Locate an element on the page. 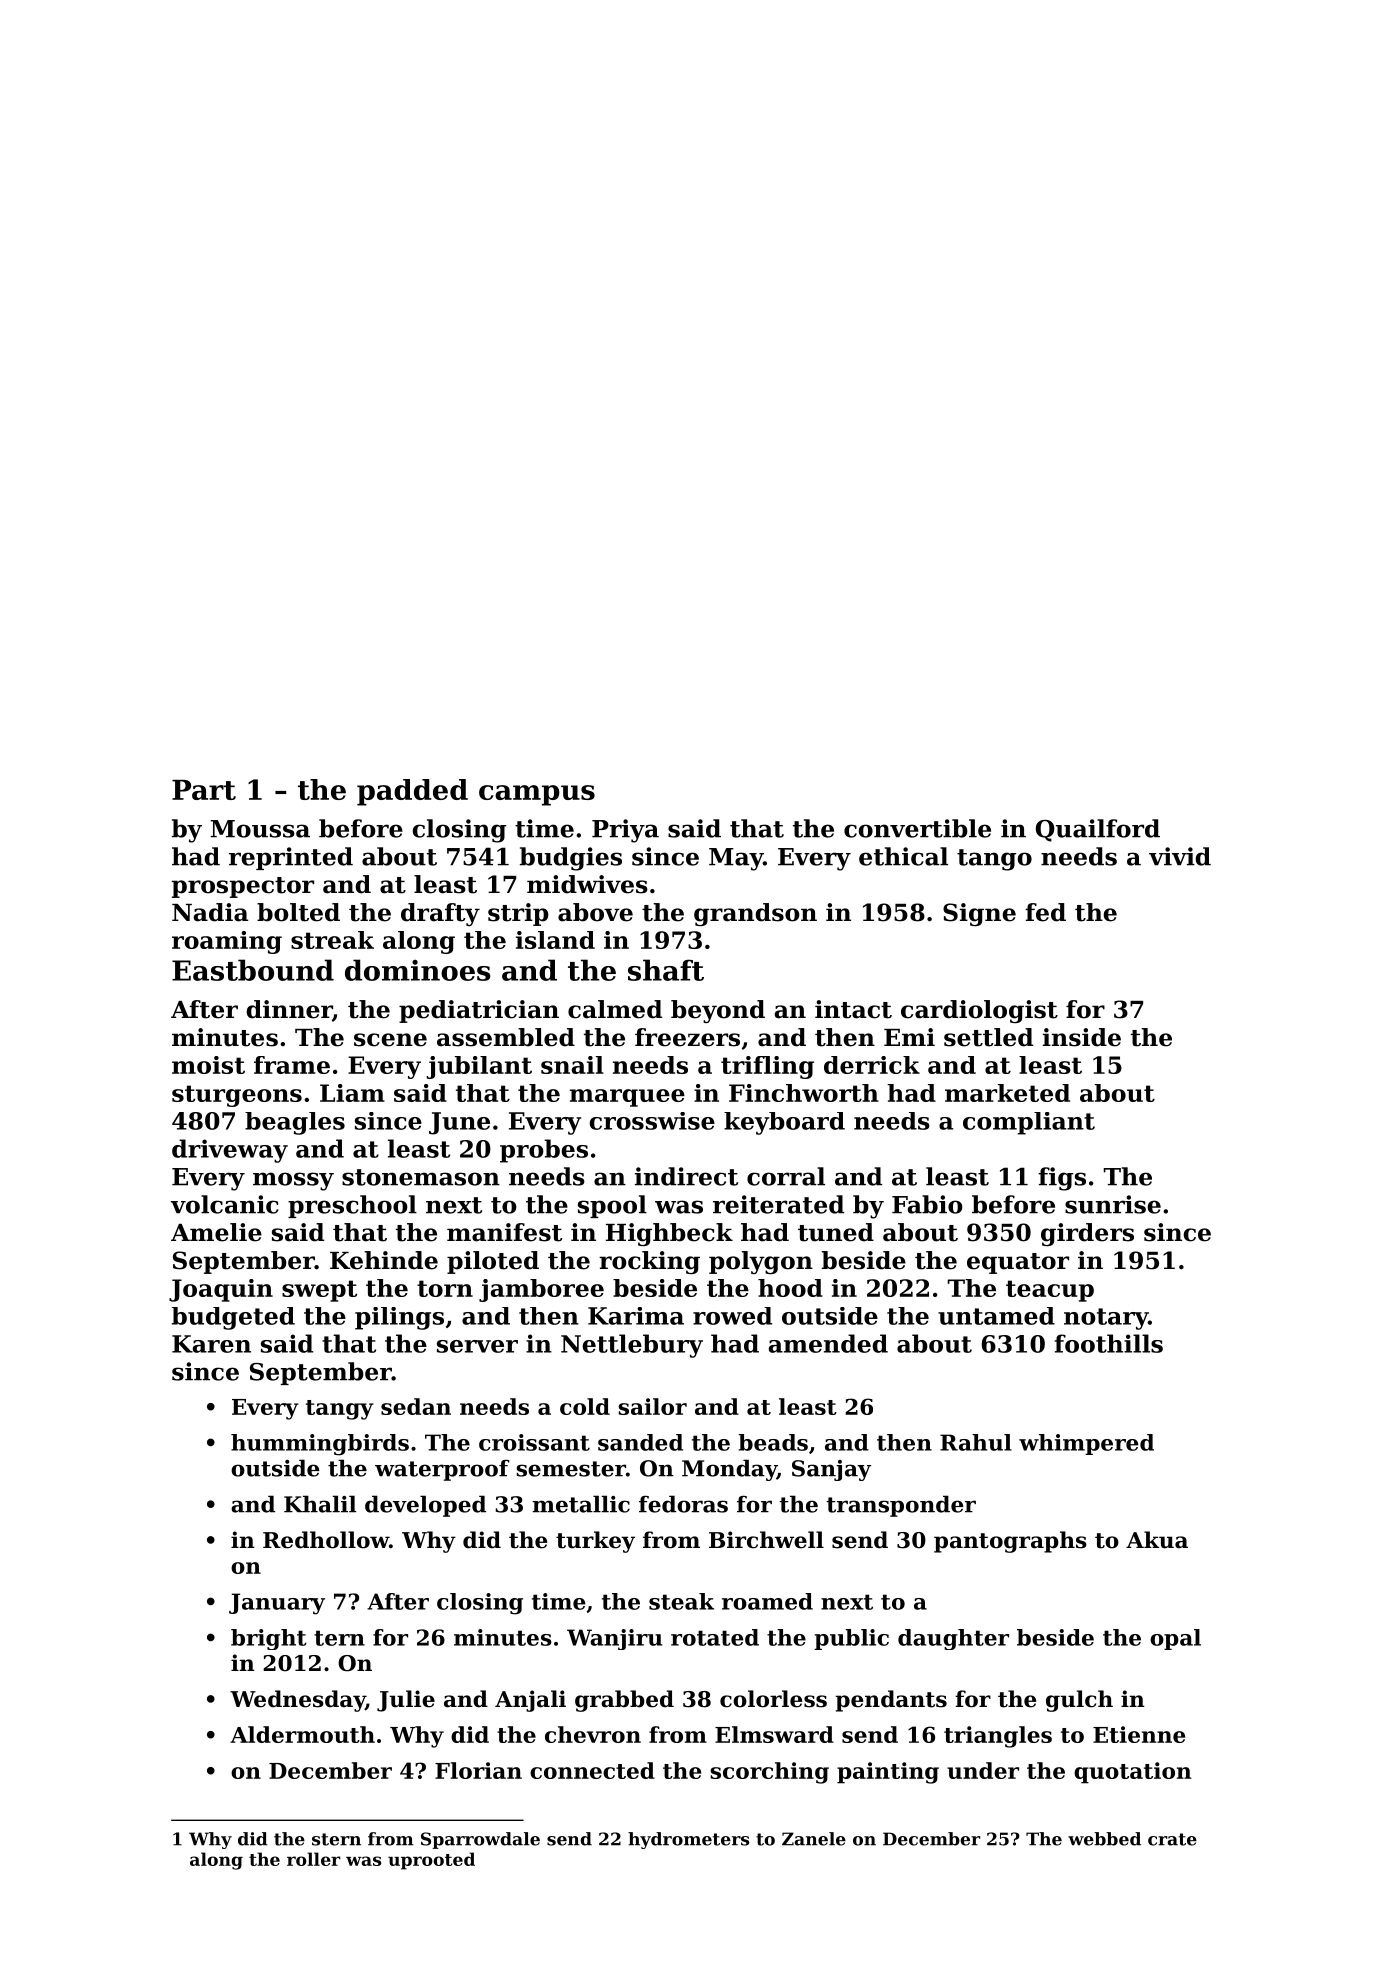 The image size is (1386, 1969). Quailford is located at coordinates (1098, 830).
